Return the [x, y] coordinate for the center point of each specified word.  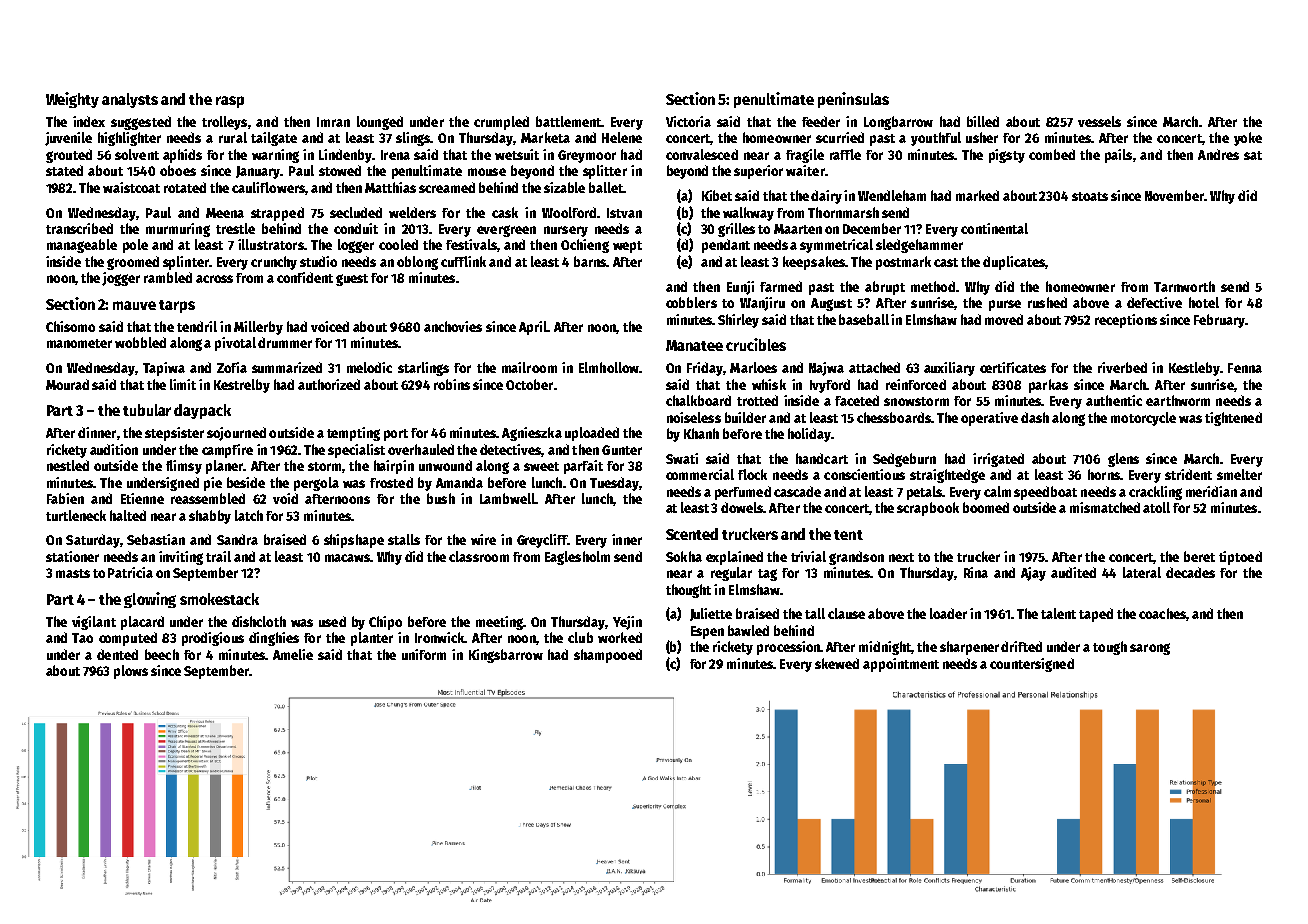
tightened [1233, 419]
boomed [986, 507]
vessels [1099, 121]
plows [131, 672]
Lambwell [508, 498]
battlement [568, 121]
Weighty [72, 100]
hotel [1204, 302]
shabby [210, 517]
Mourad [67, 384]
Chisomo [70, 326]
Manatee [694, 345]
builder [745, 417]
